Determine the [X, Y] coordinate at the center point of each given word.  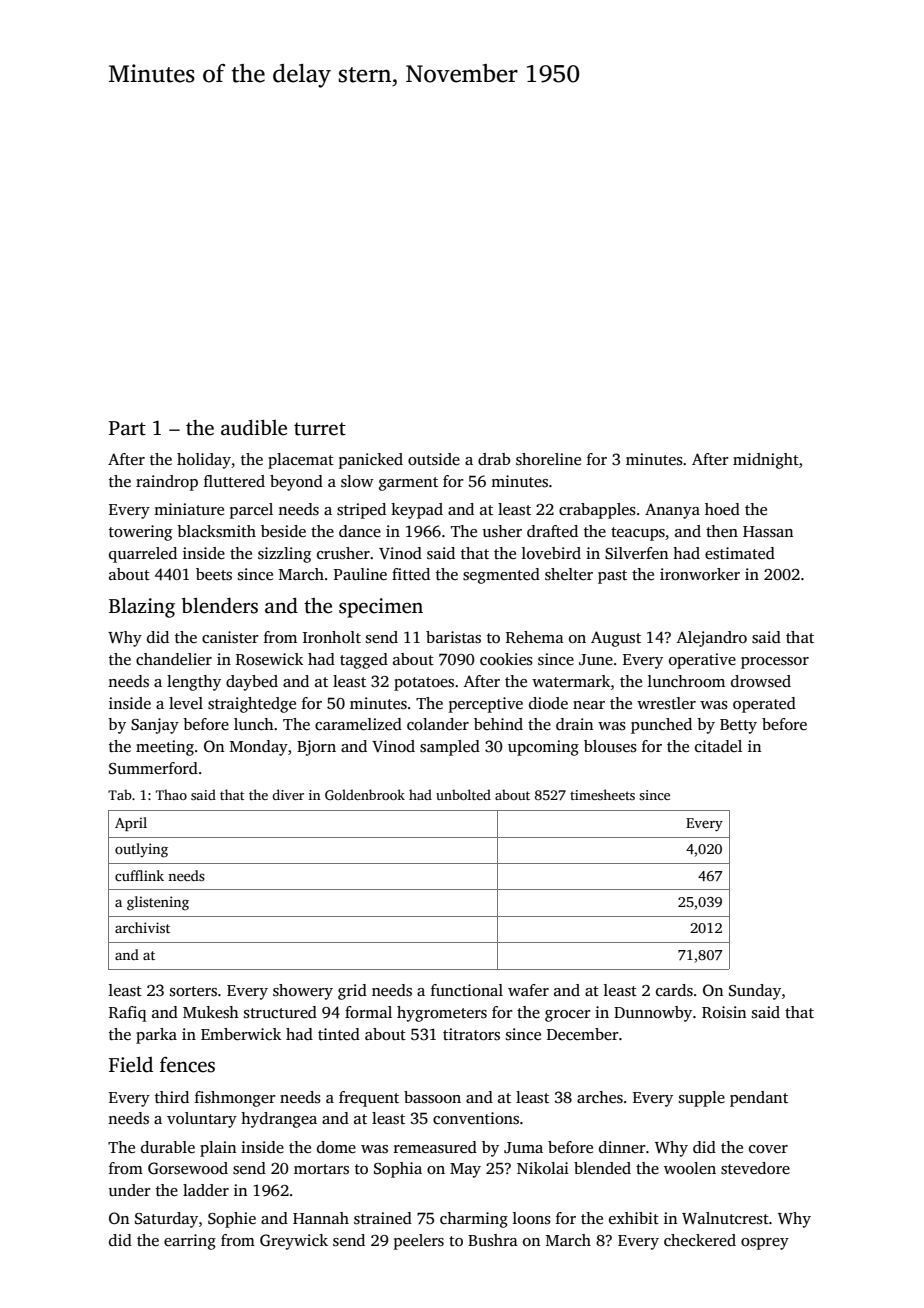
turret [320, 429]
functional [467, 990]
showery [303, 992]
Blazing [142, 608]
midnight [766, 461]
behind [498, 724]
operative [702, 661]
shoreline [548, 459]
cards [674, 990]
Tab [120, 794]
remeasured [435, 1147]
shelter [569, 574]
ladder [206, 1190]
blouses [610, 746]
